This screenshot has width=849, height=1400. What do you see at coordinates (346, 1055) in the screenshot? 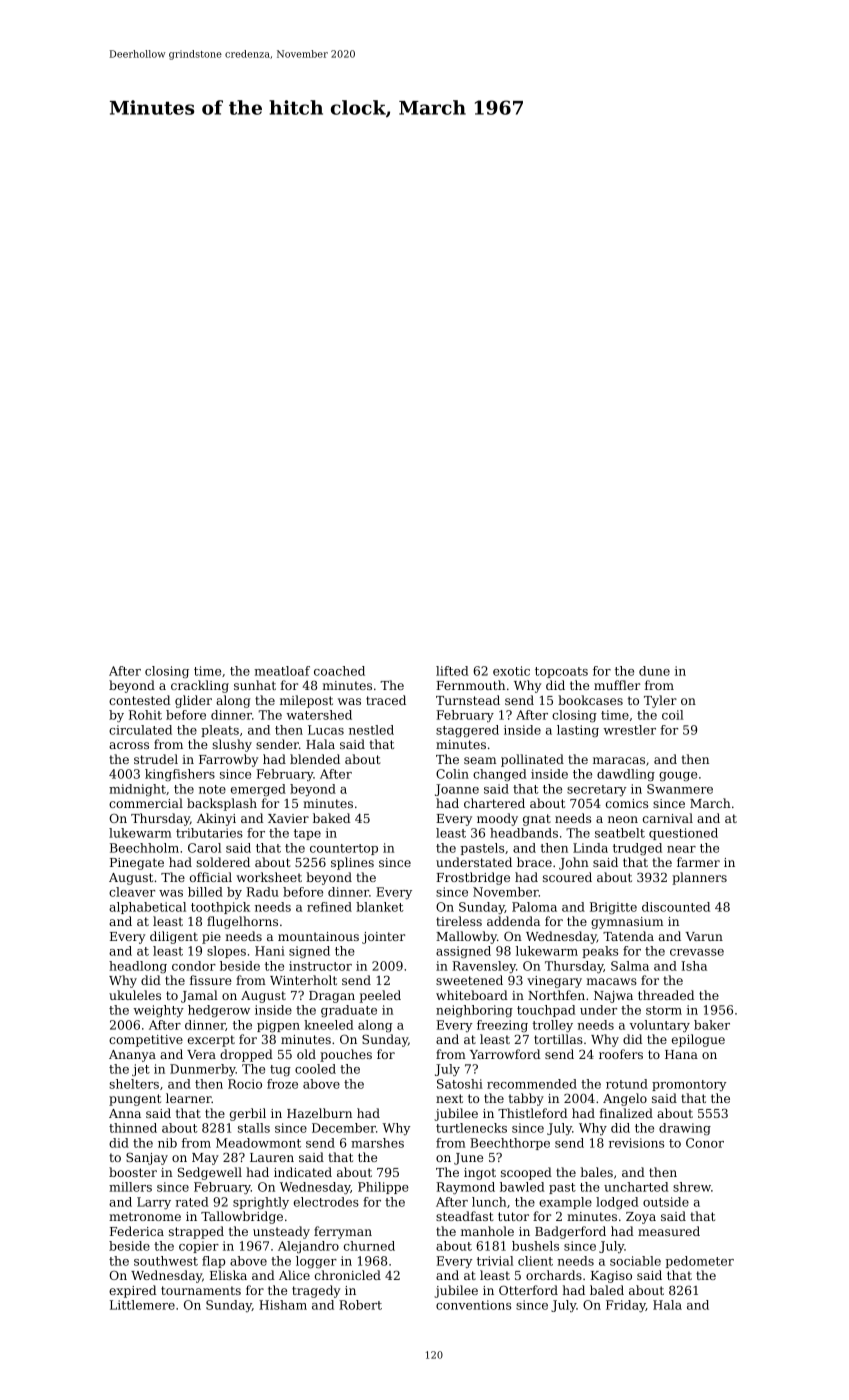
I see `pouches` at bounding box center [346, 1055].
